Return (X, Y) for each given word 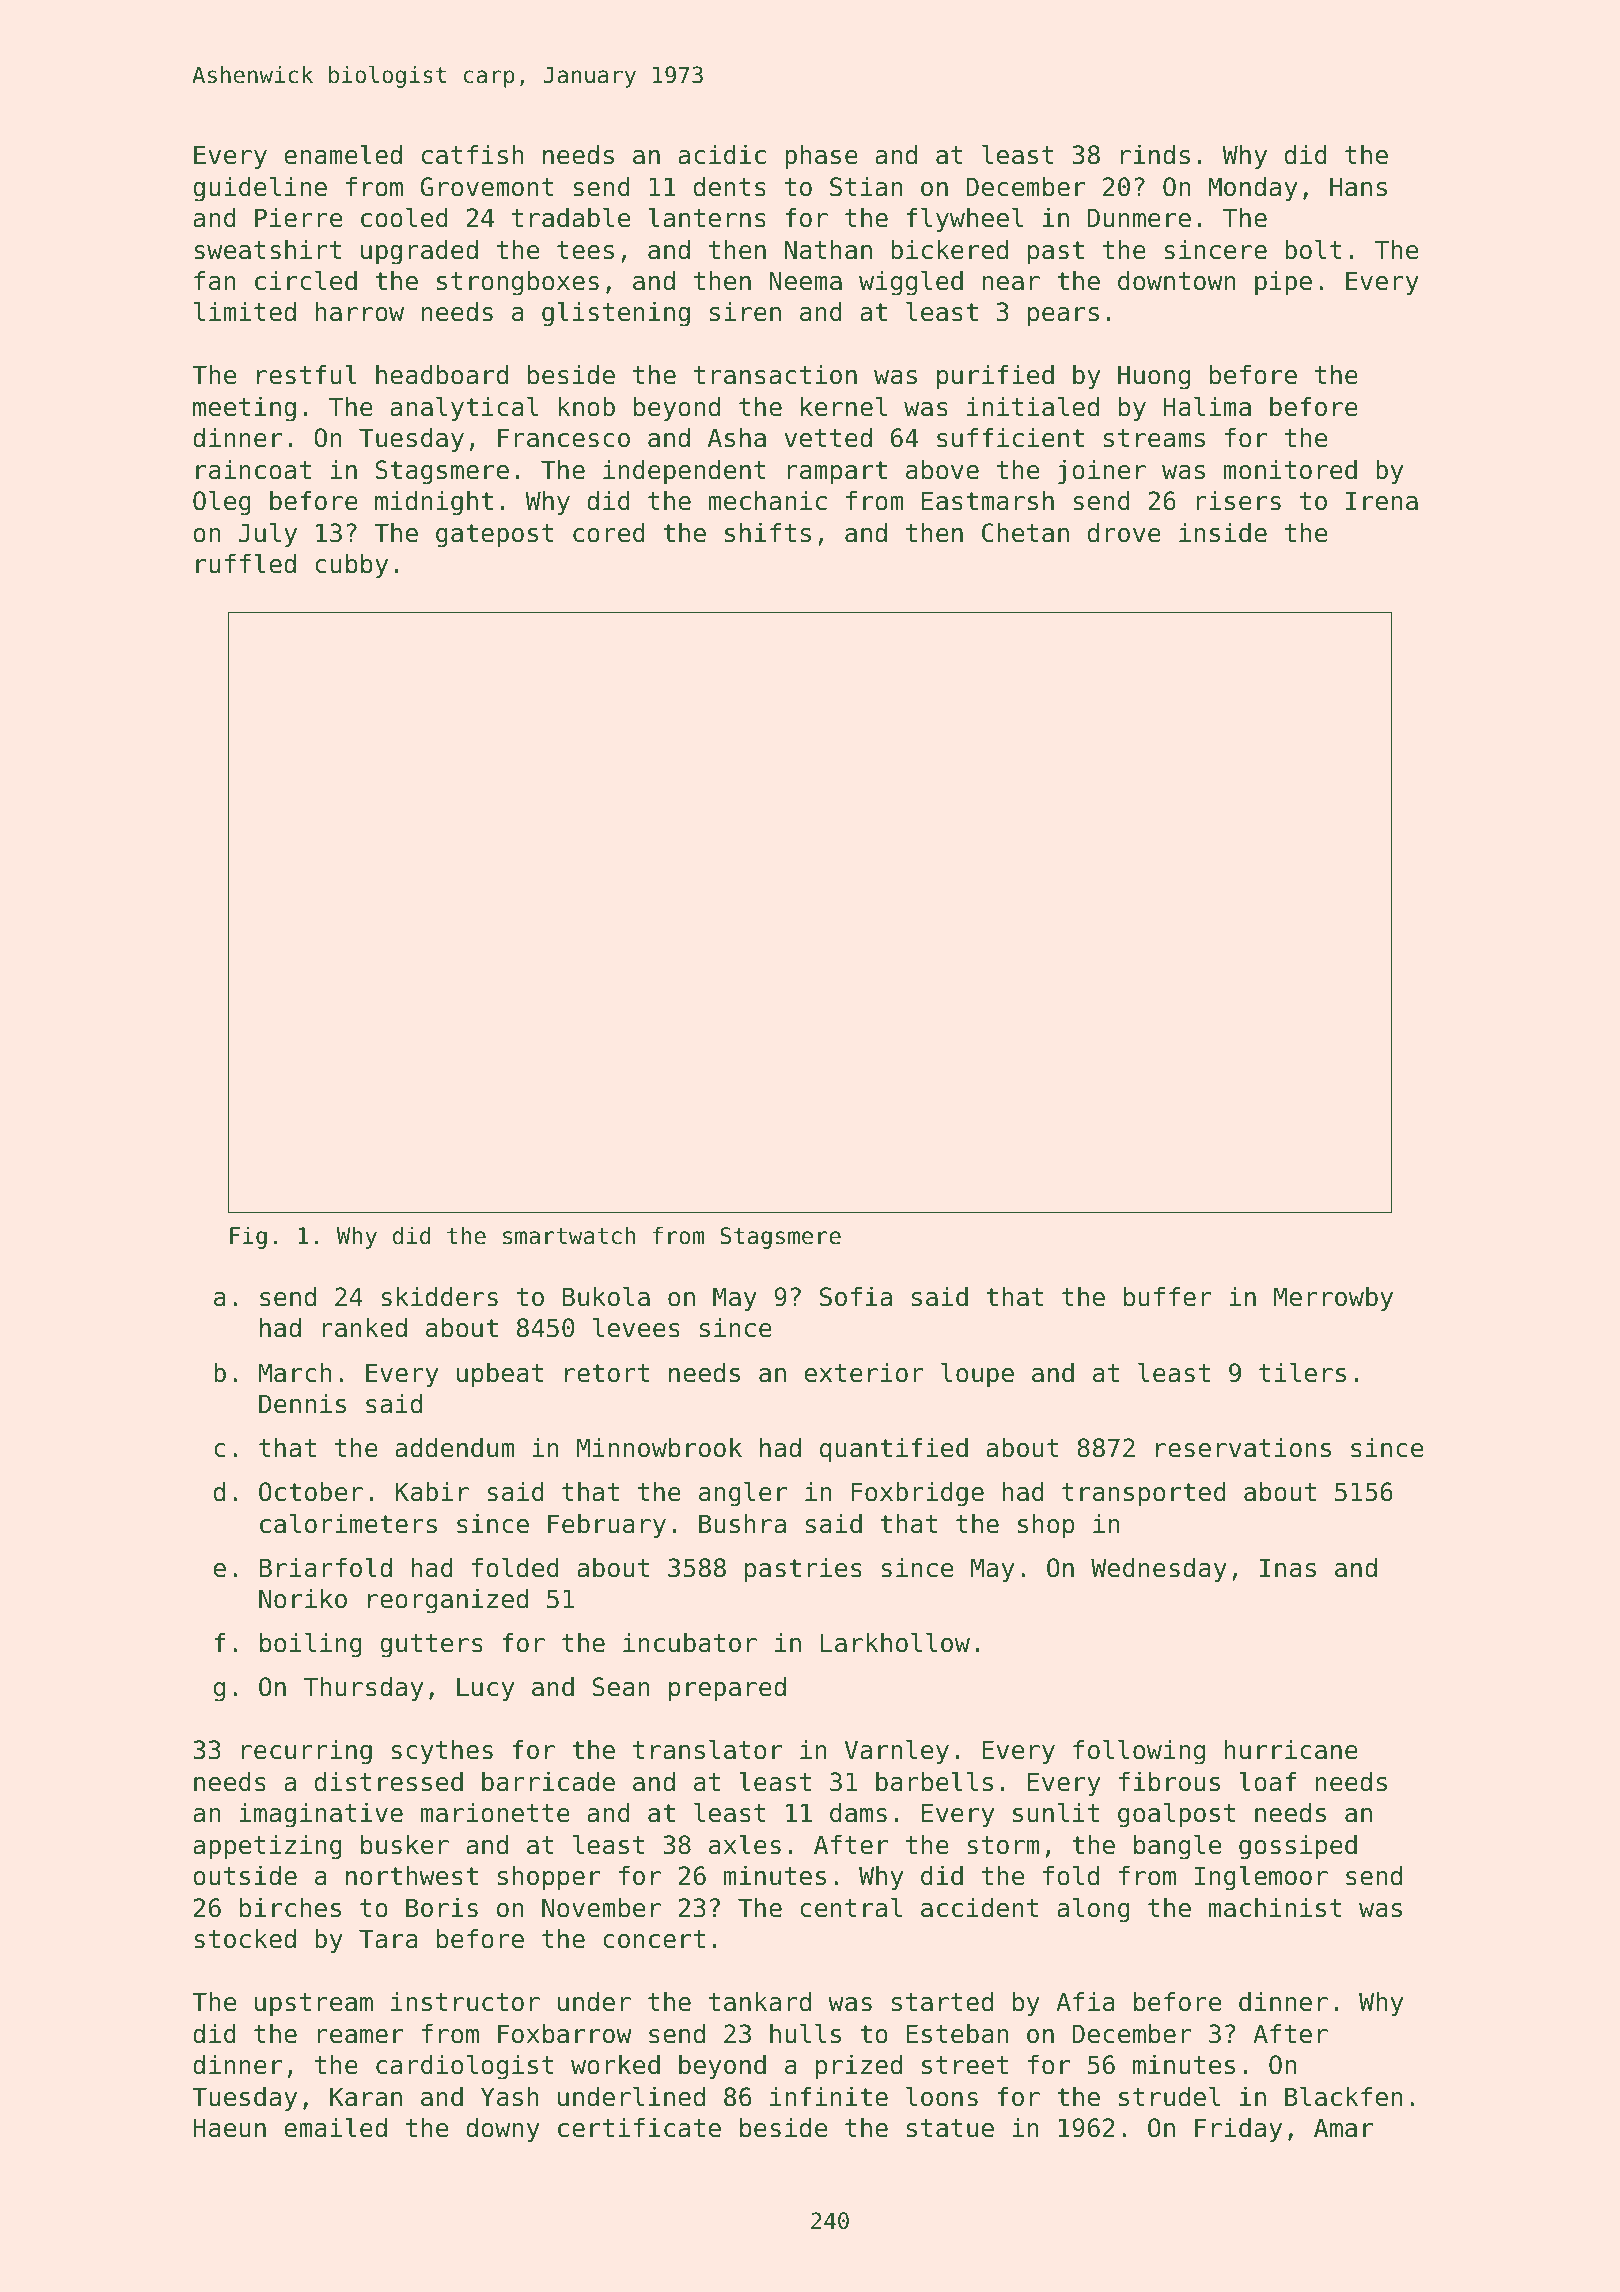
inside (1223, 533)
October (311, 1492)
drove (1124, 533)
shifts (768, 533)
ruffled (246, 563)
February (607, 1526)
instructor (465, 2002)
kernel (844, 406)
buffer (1168, 1297)
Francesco (564, 438)
